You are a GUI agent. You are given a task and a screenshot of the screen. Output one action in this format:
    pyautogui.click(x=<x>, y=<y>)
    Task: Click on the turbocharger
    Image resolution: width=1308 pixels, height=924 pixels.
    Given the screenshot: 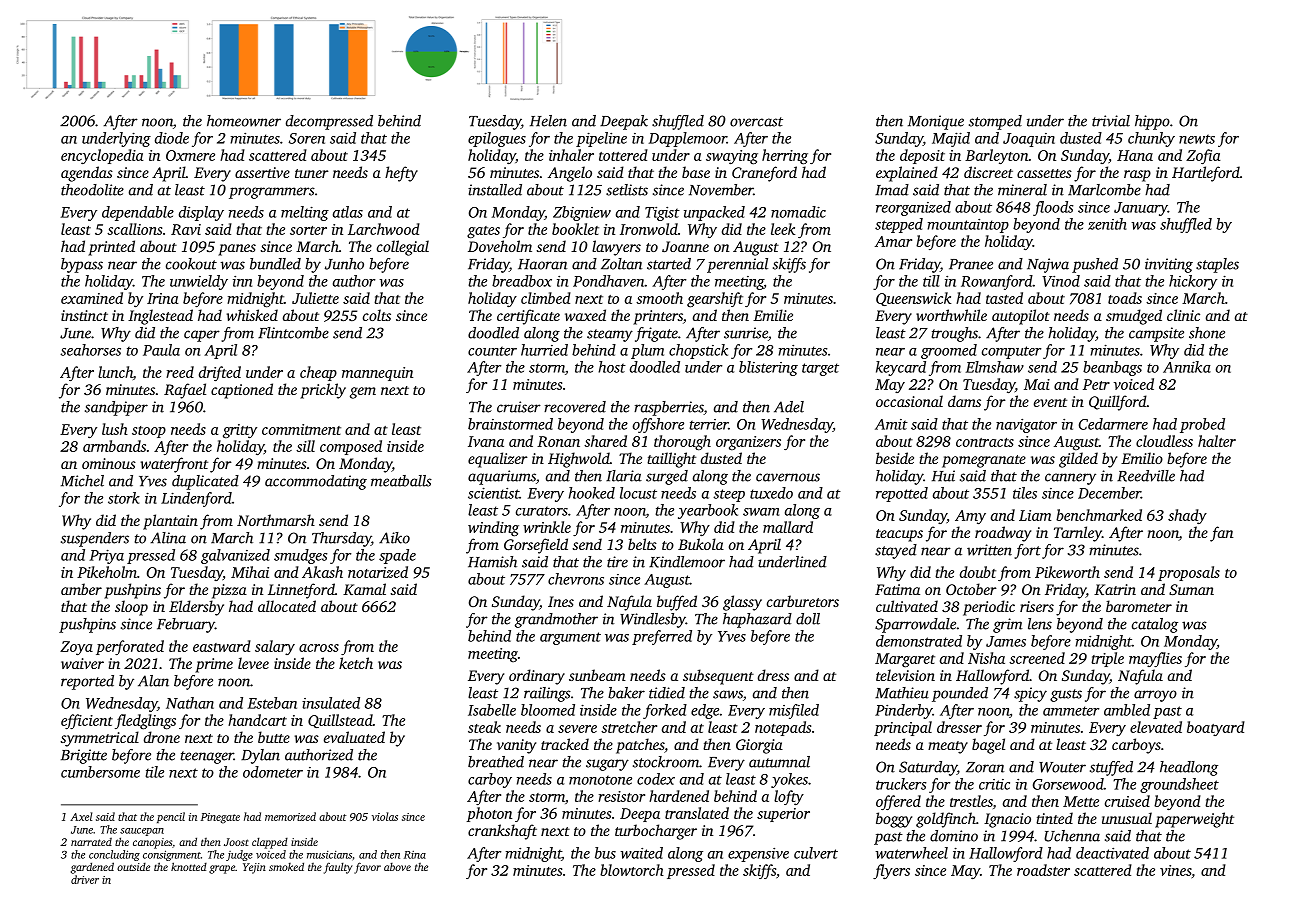 What is the action you would take?
    pyautogui.click(x=656, y=832)
